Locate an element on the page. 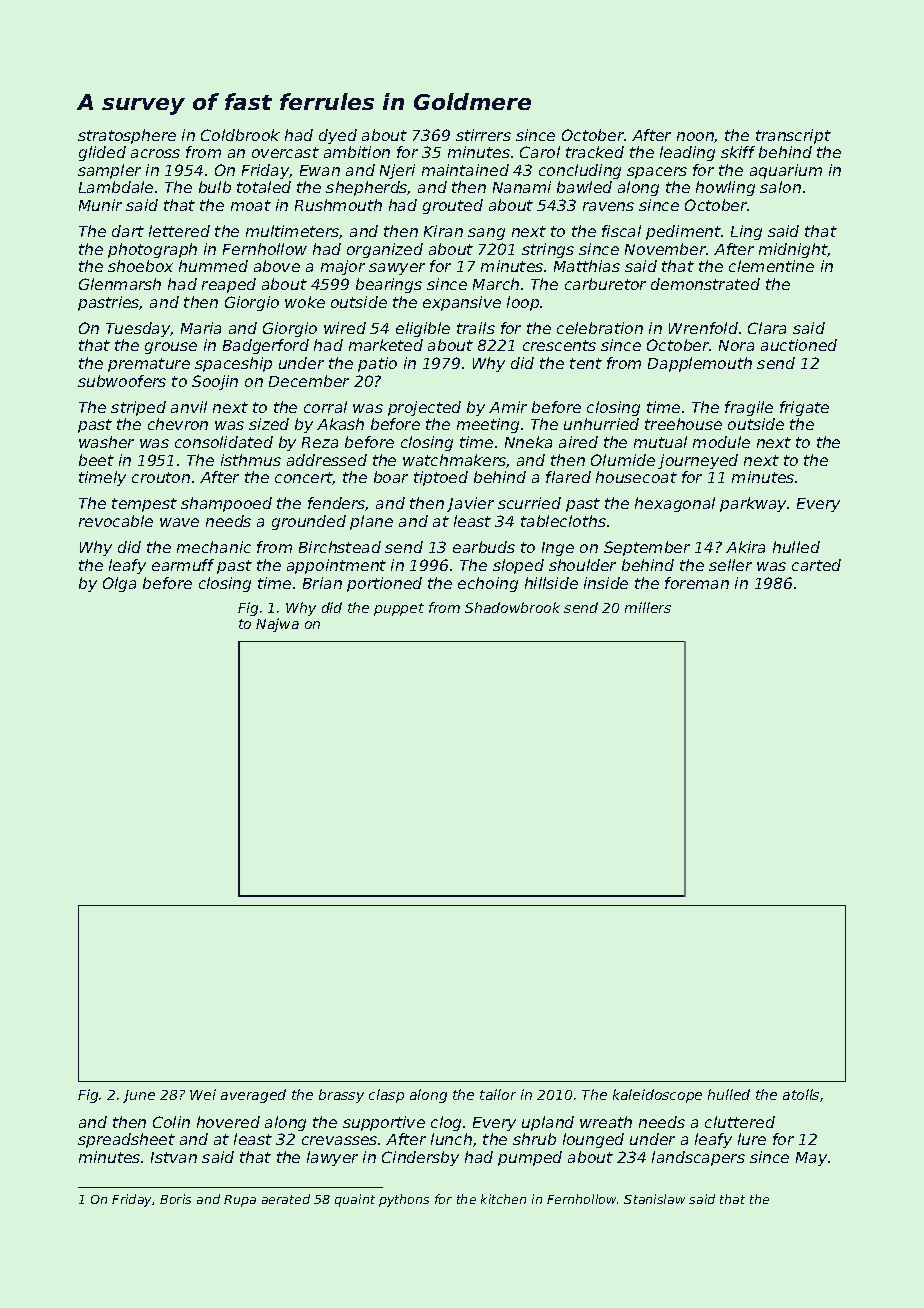  stirrers is located at coordinates (483, 135).
